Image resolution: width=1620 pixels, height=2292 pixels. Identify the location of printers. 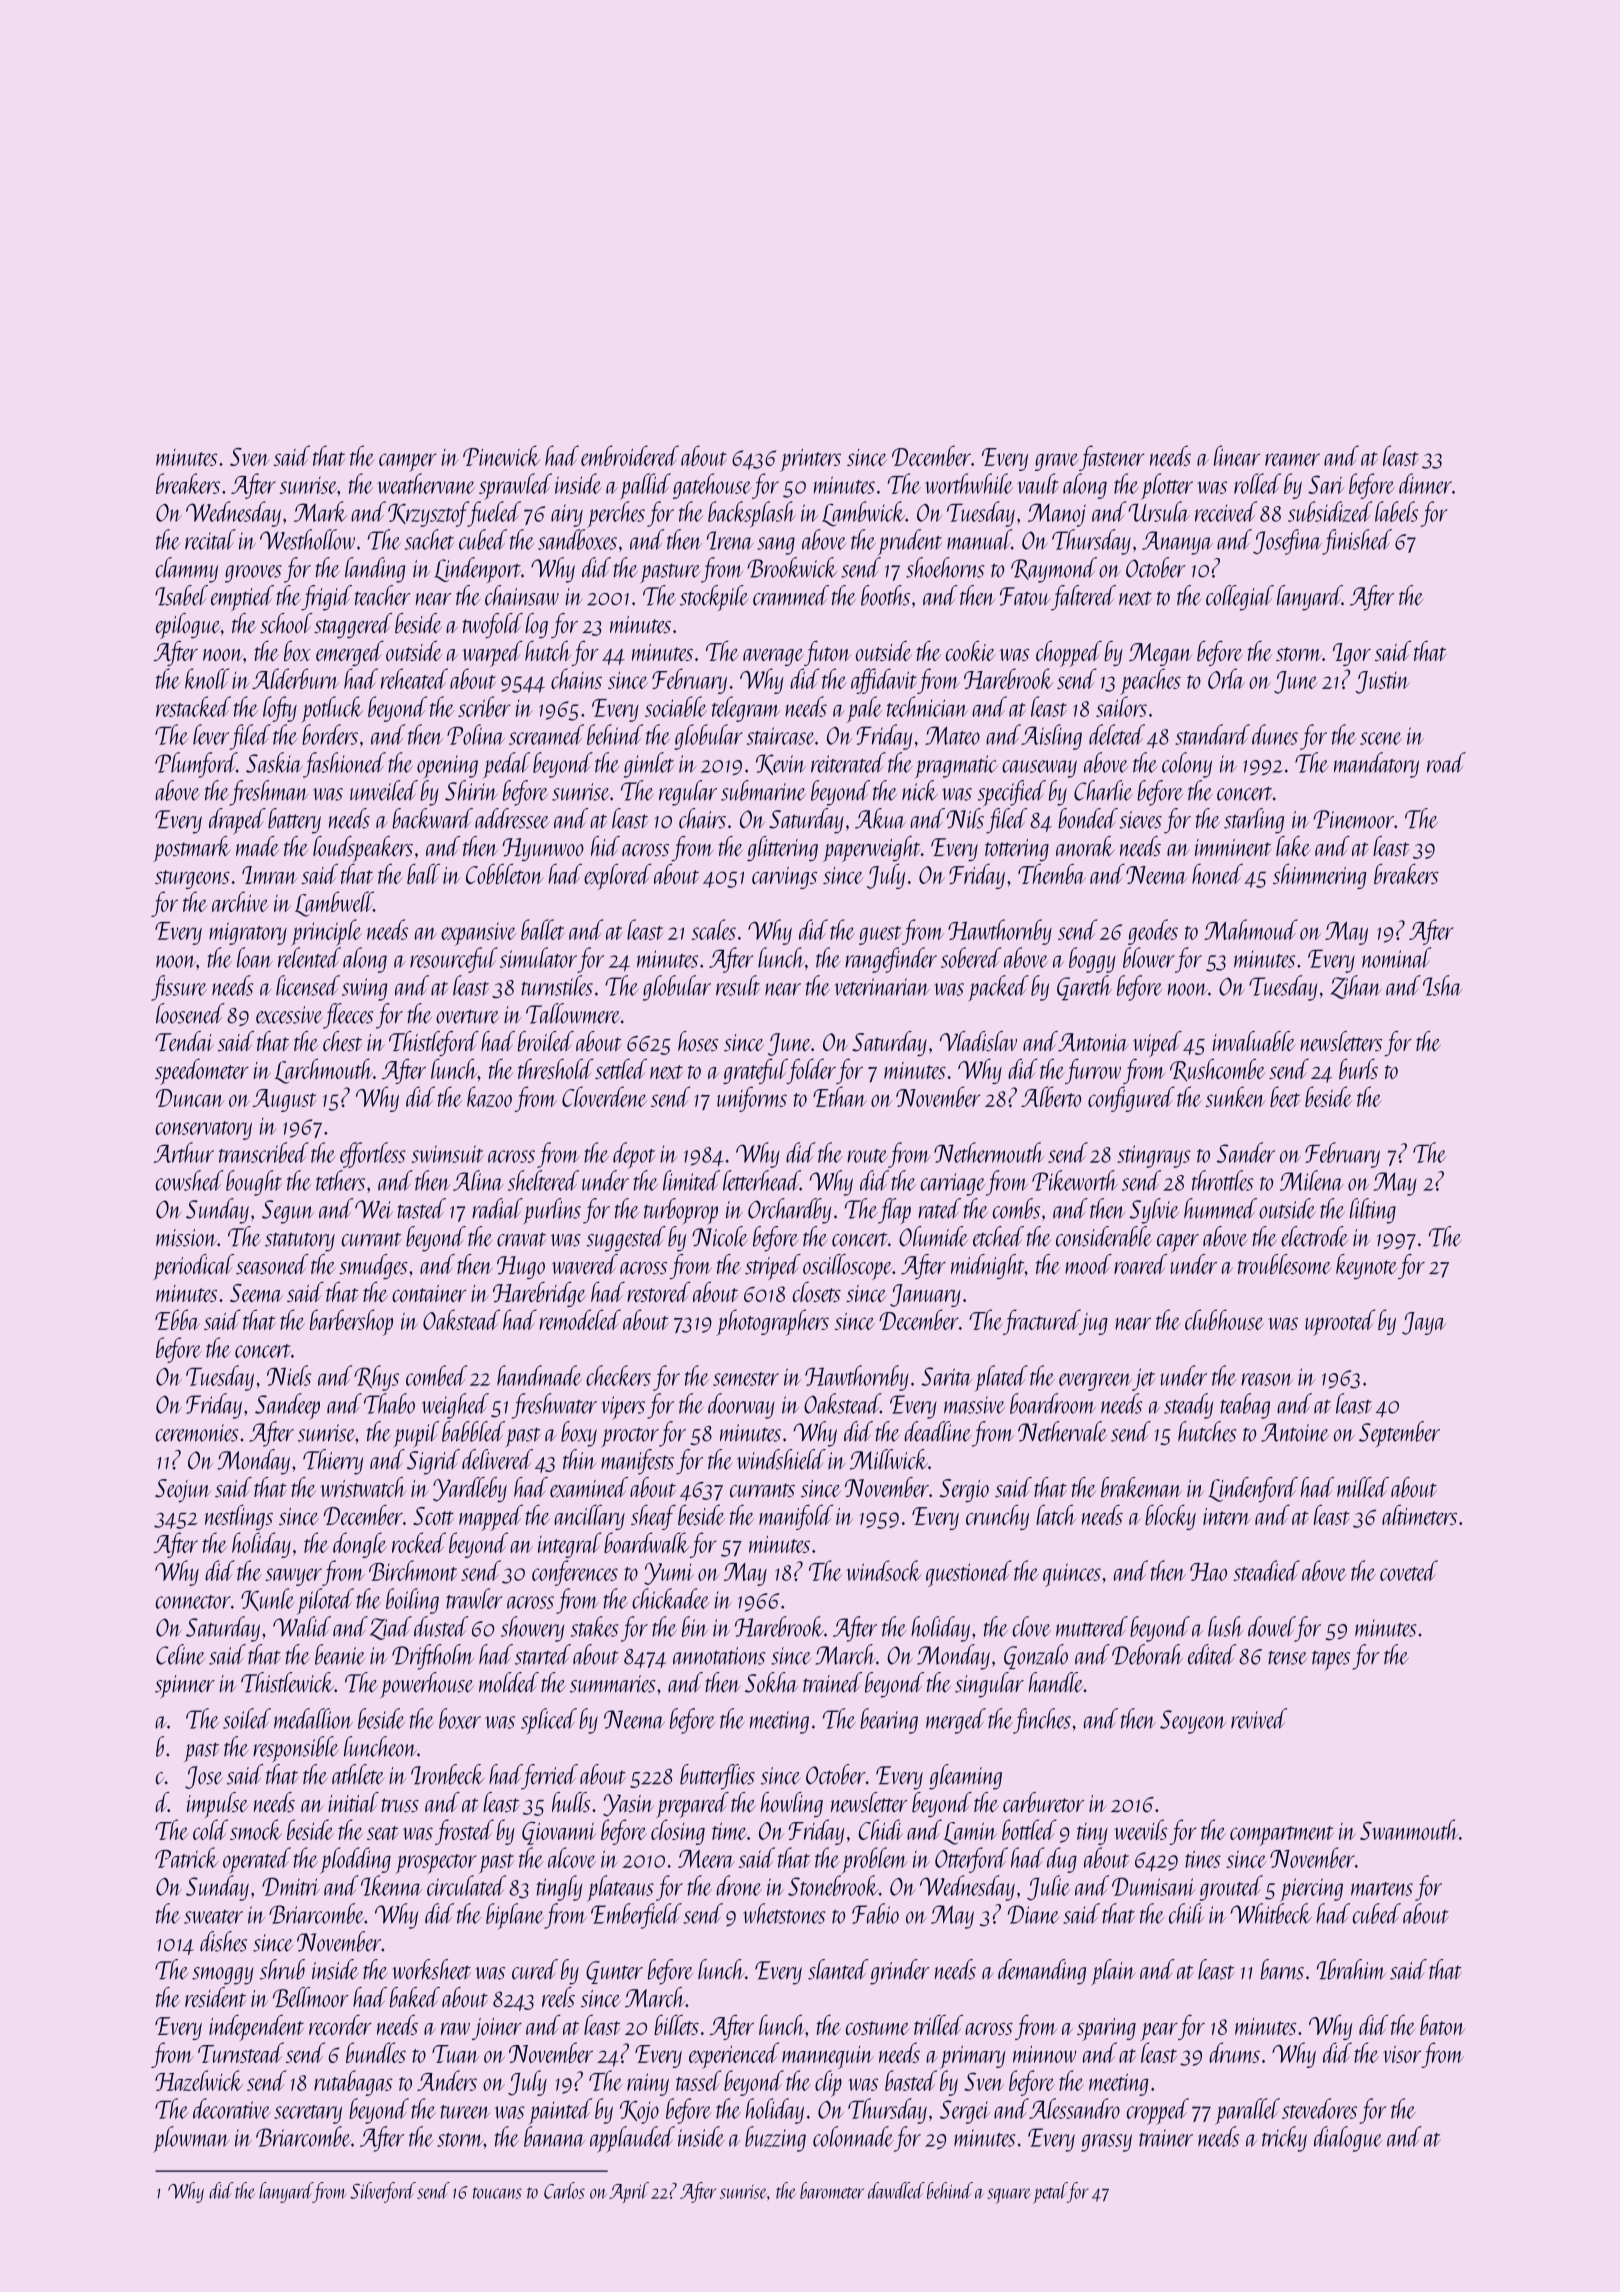
(810, 460).
